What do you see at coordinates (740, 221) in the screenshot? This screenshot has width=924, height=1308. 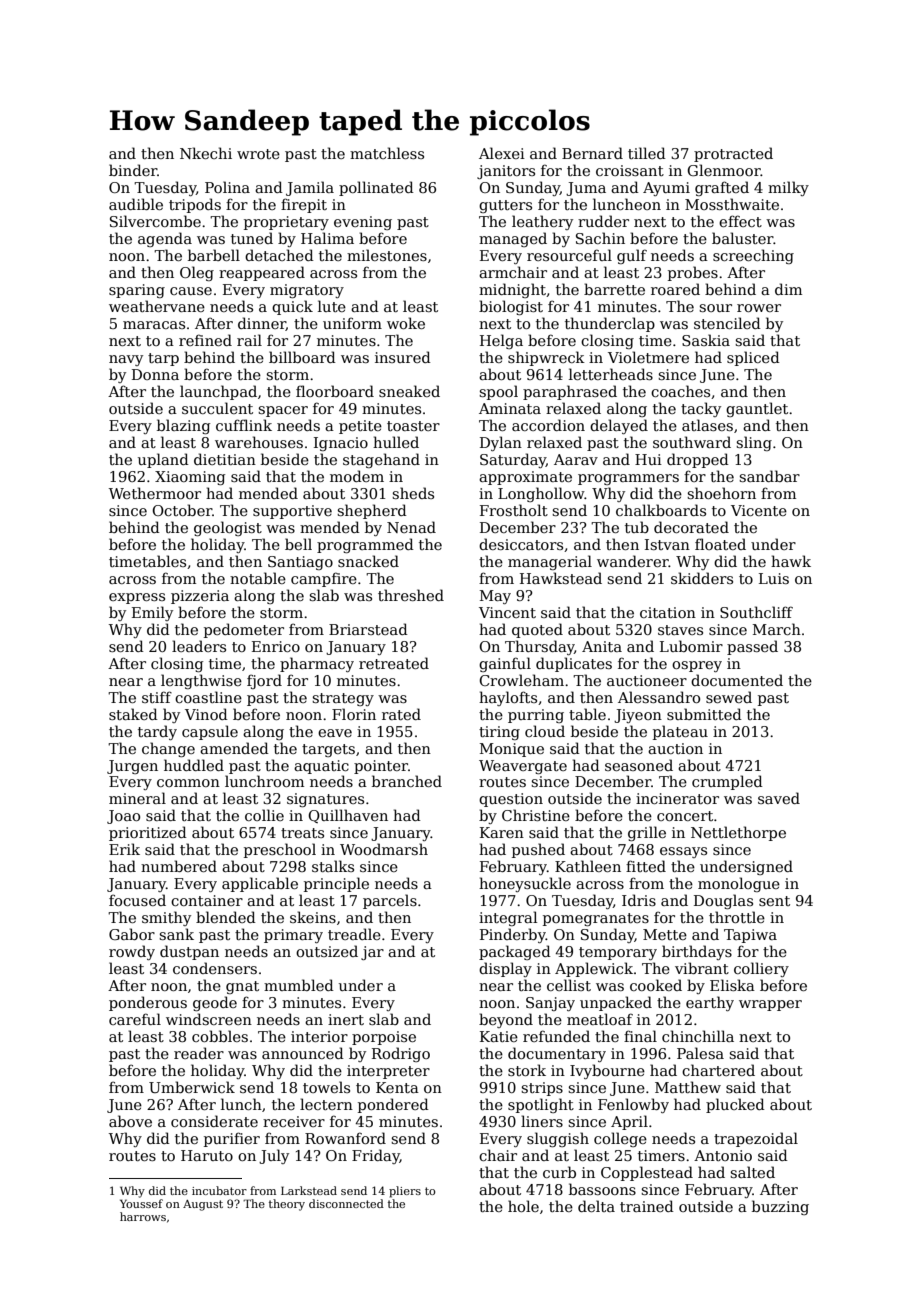 I see `effect` at bounding box center [740, 221].
